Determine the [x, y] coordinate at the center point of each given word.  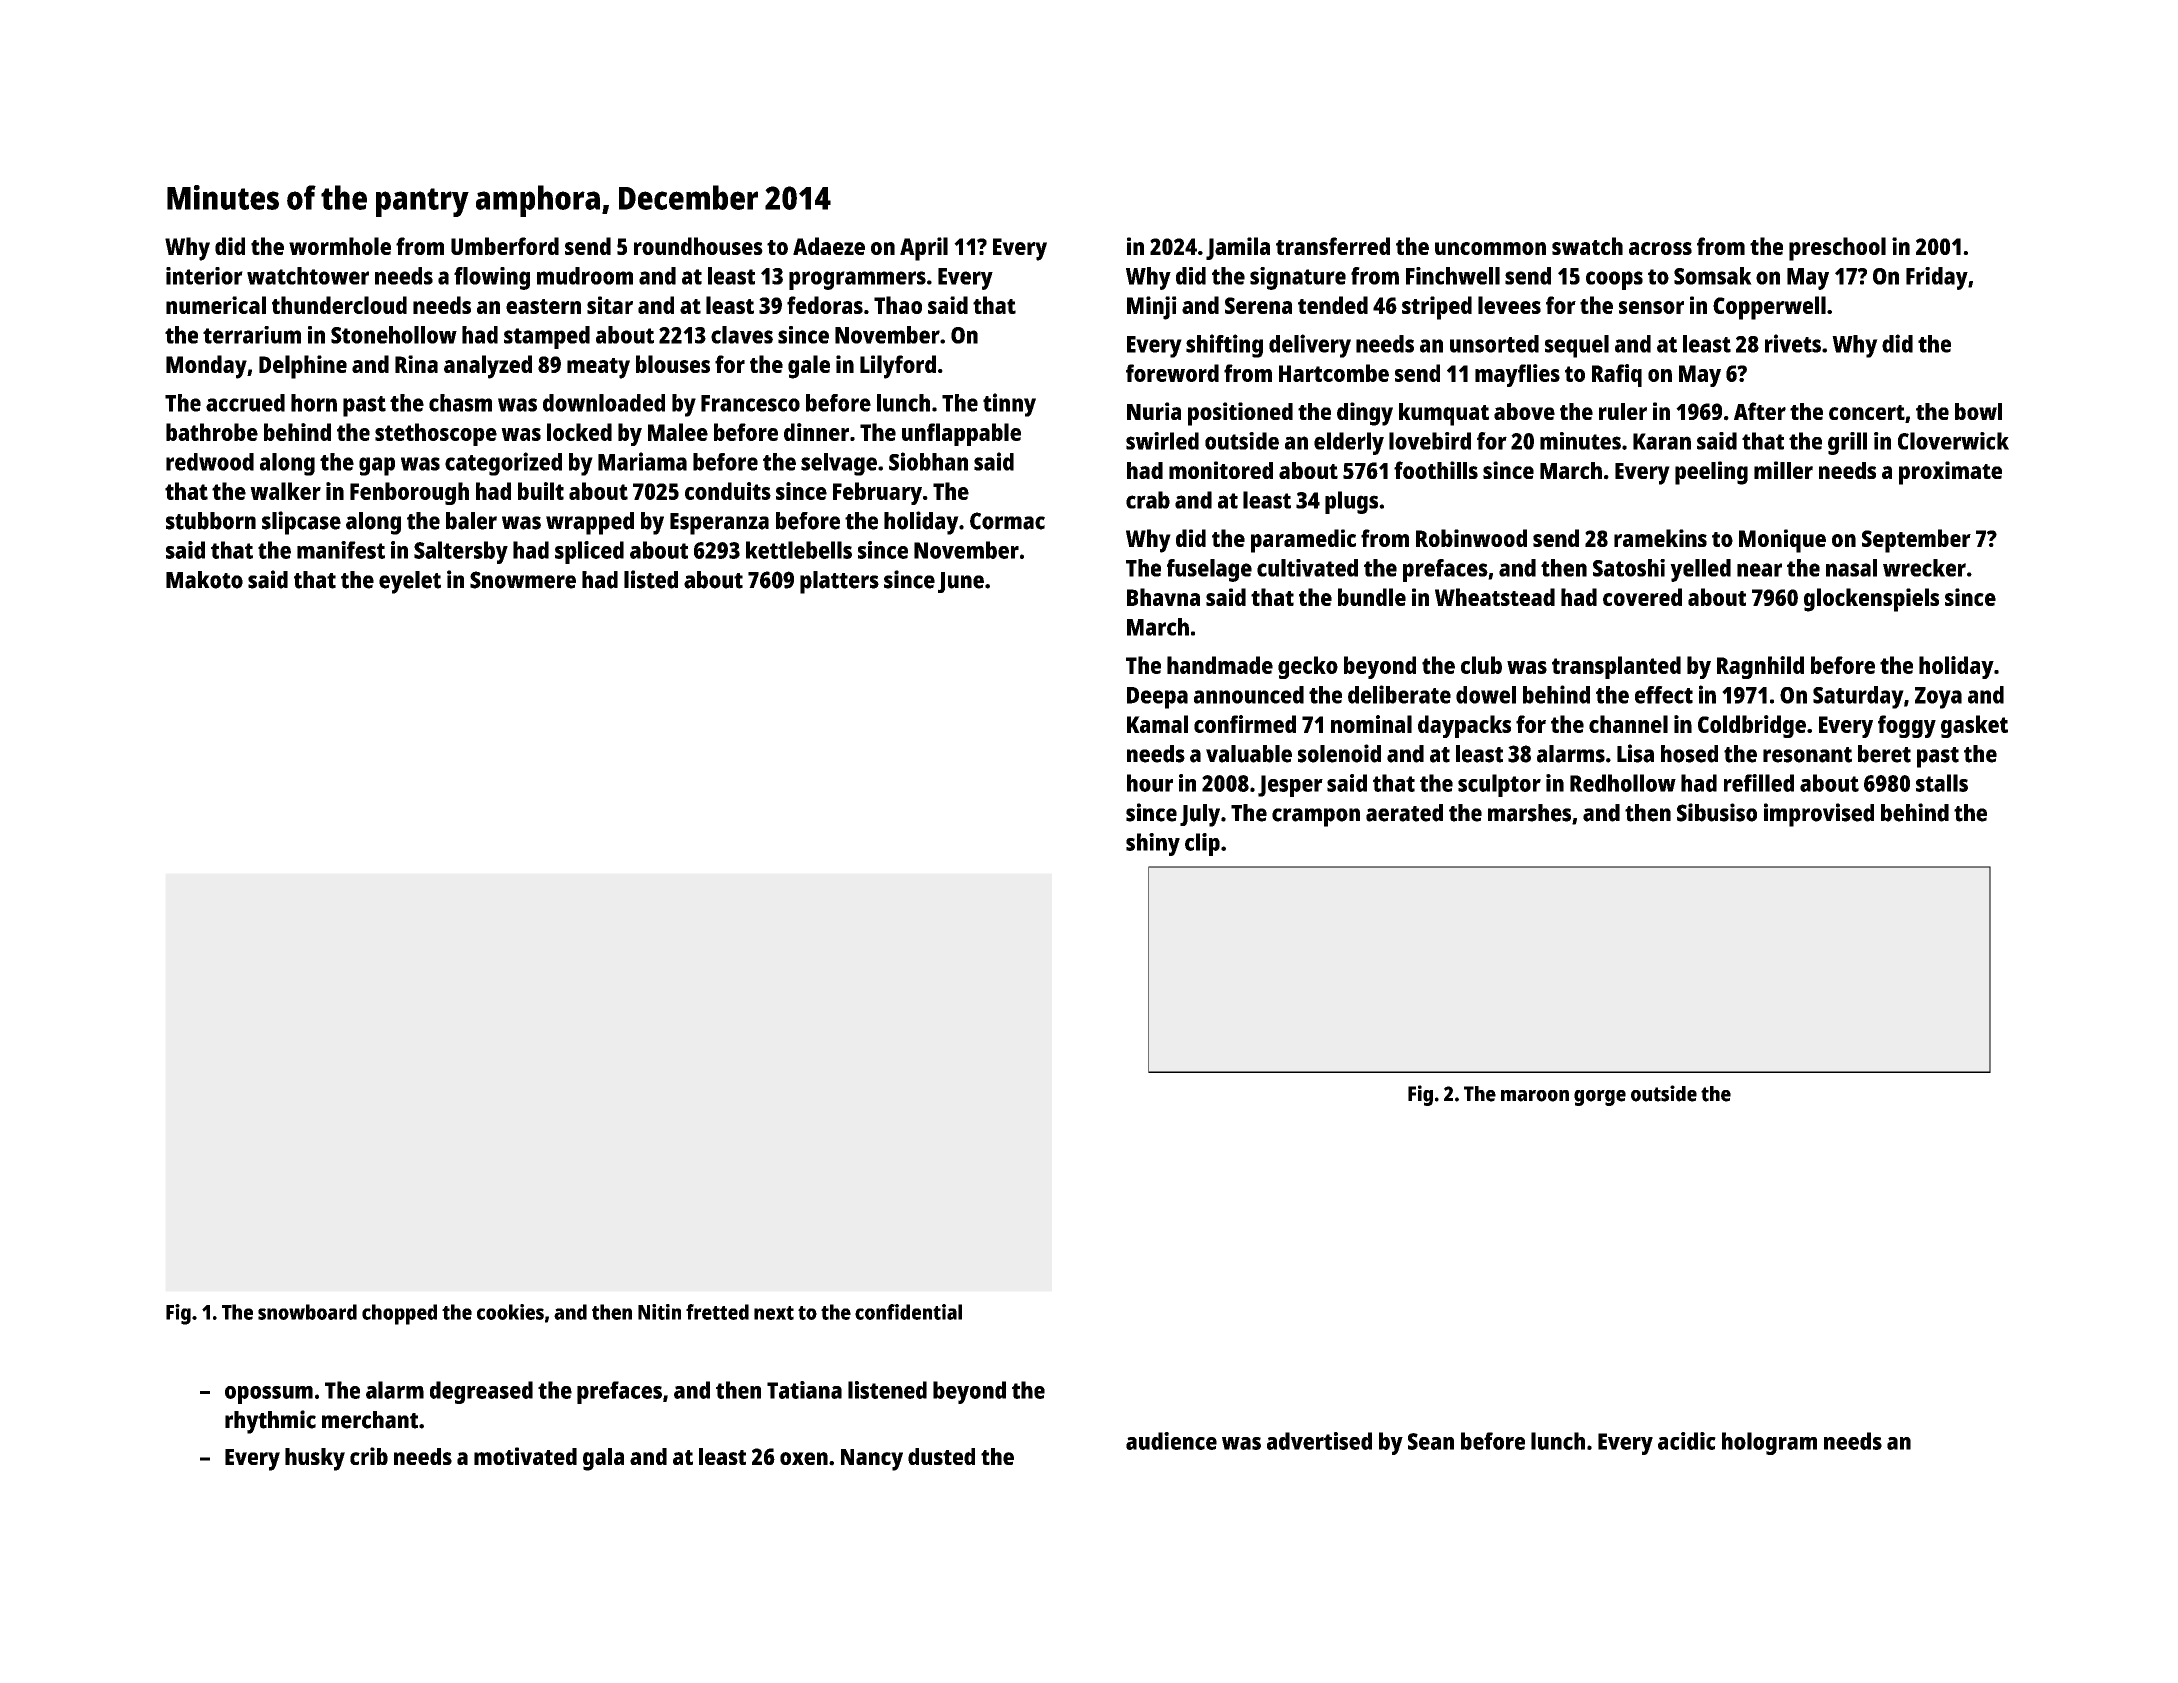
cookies [510, 1312]
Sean [1431, 1441]
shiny [1153, 844]
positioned [1240, 414]
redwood [210, 462]
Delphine [303, 367]
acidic [1687, 1441]
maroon [1535, 1096]
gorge [1600, 1098]
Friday [1937, 278]
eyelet [410, 582]
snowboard [307, 1312]
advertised [1319, 1441]
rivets [1793, 343]
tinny [1009, 405]
